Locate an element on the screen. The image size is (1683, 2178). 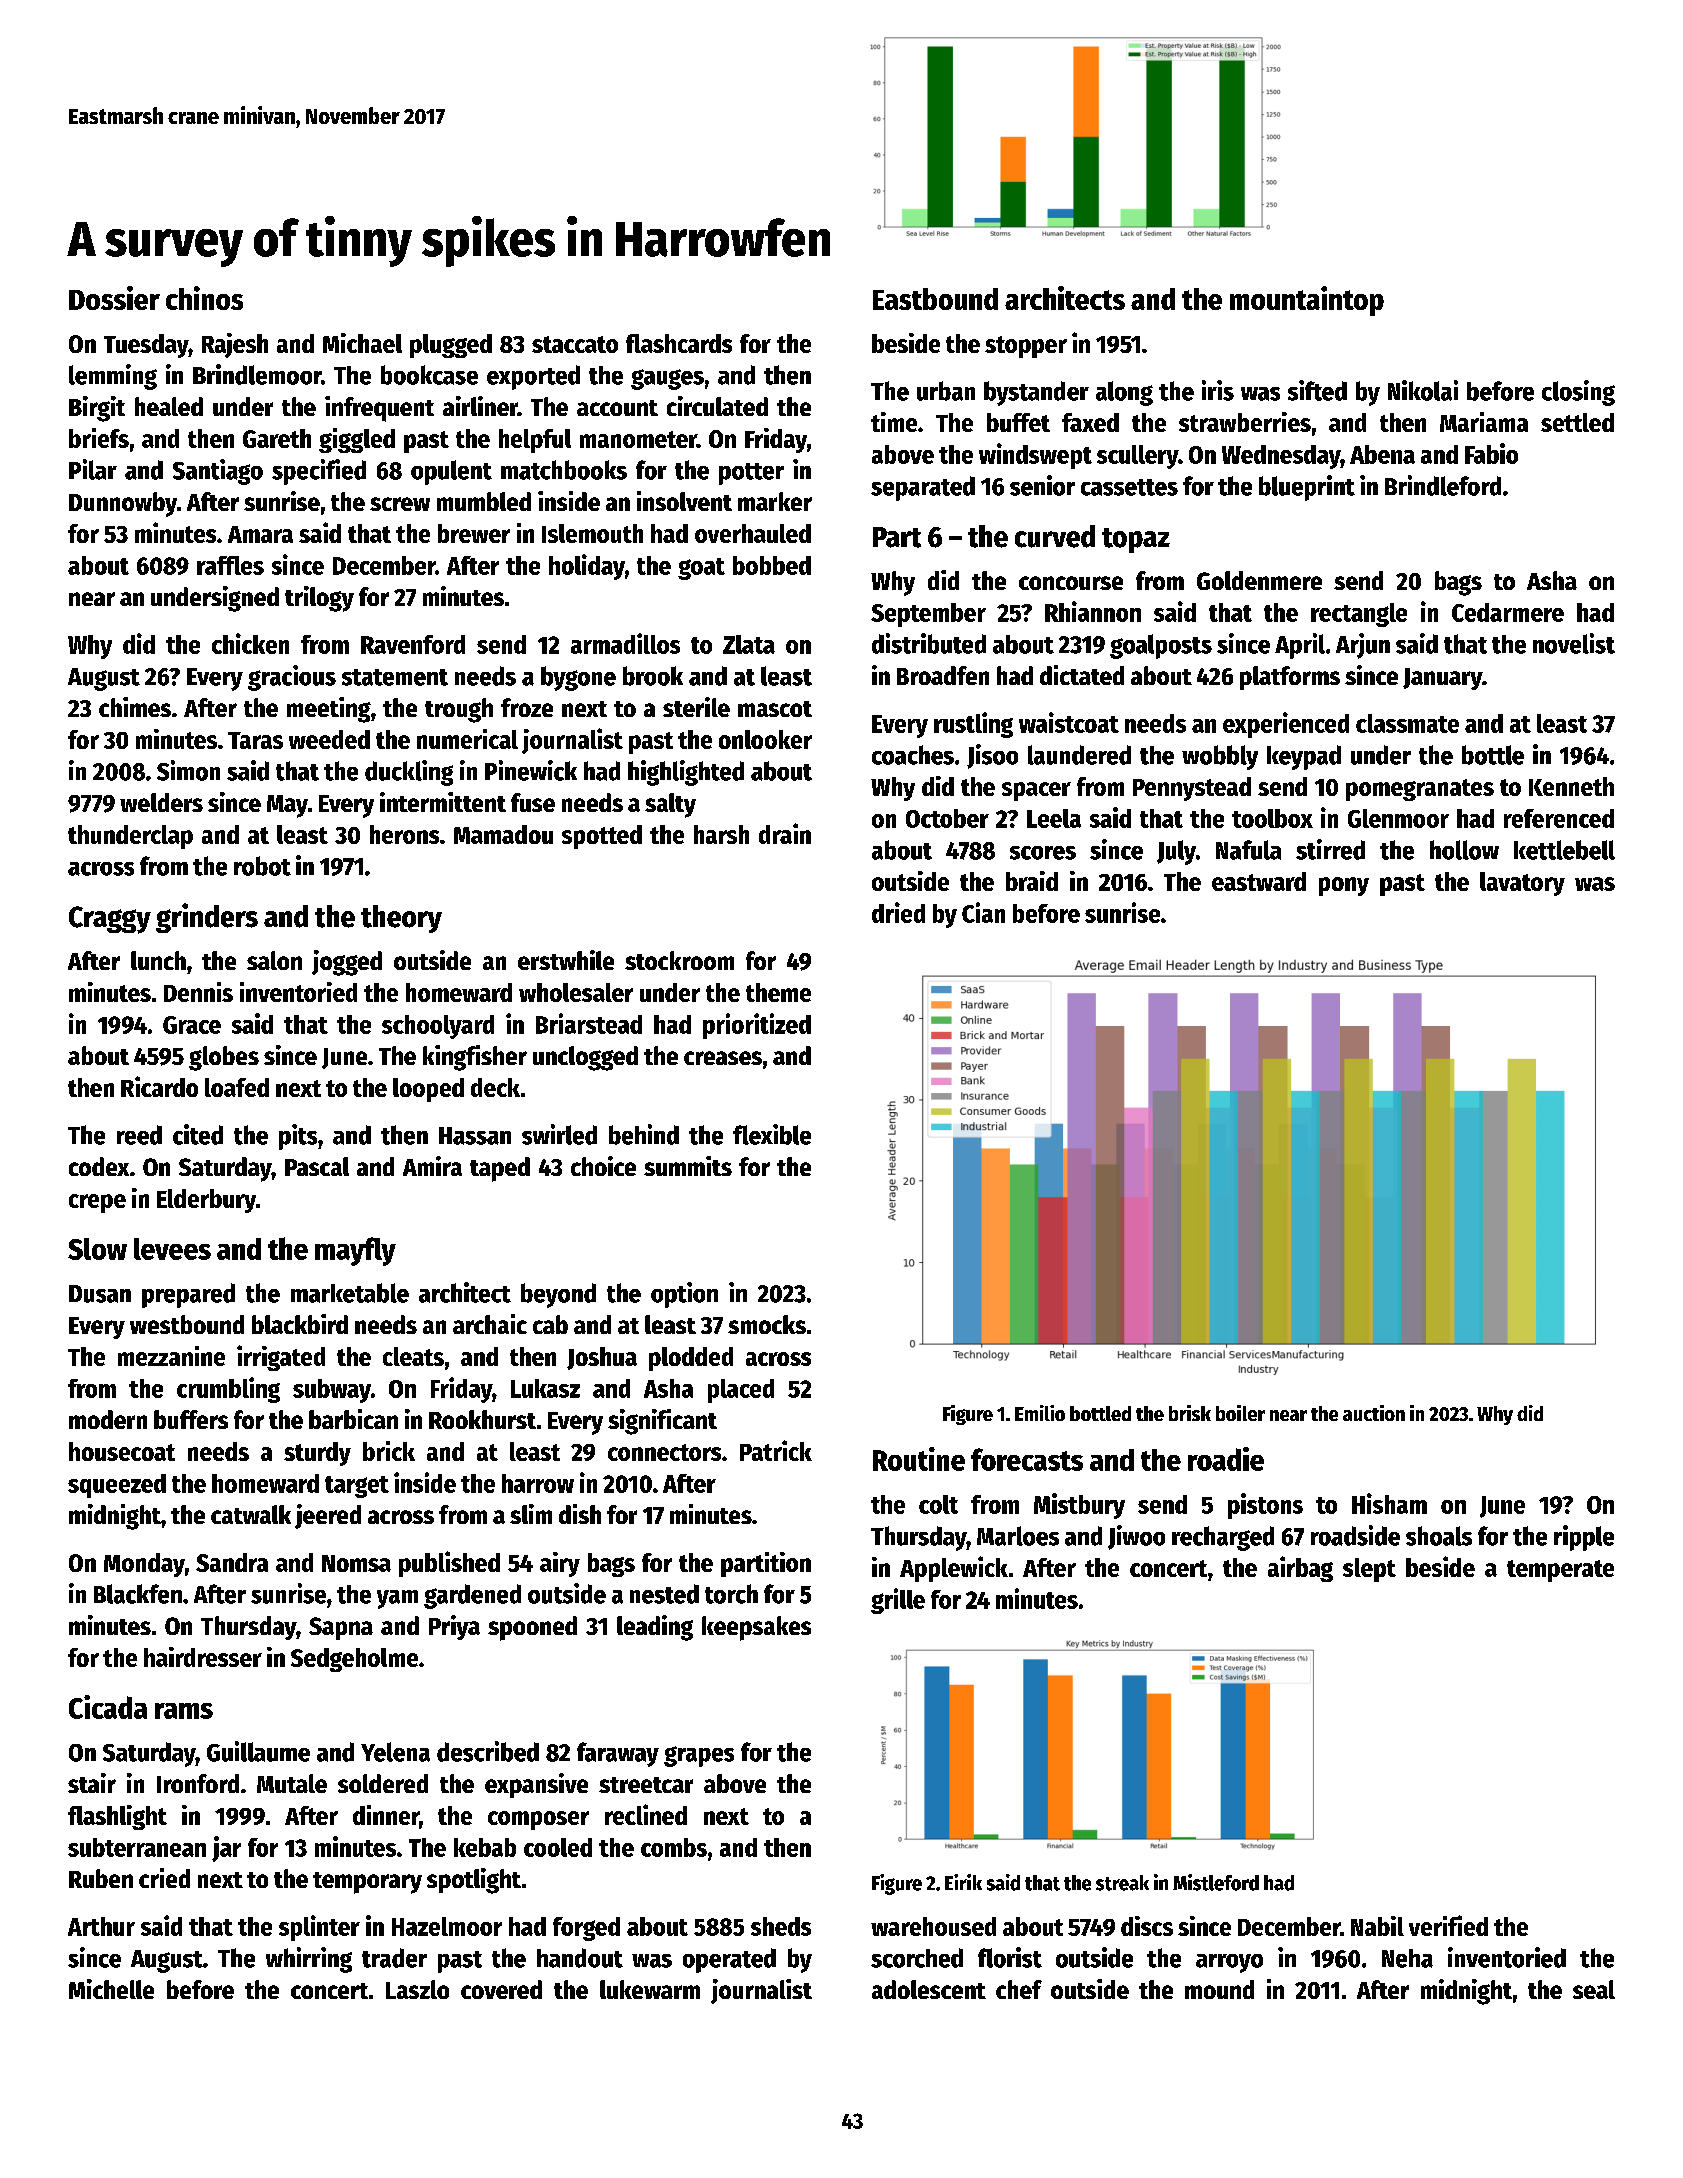
plugged is located at coordinates (451, 346).
